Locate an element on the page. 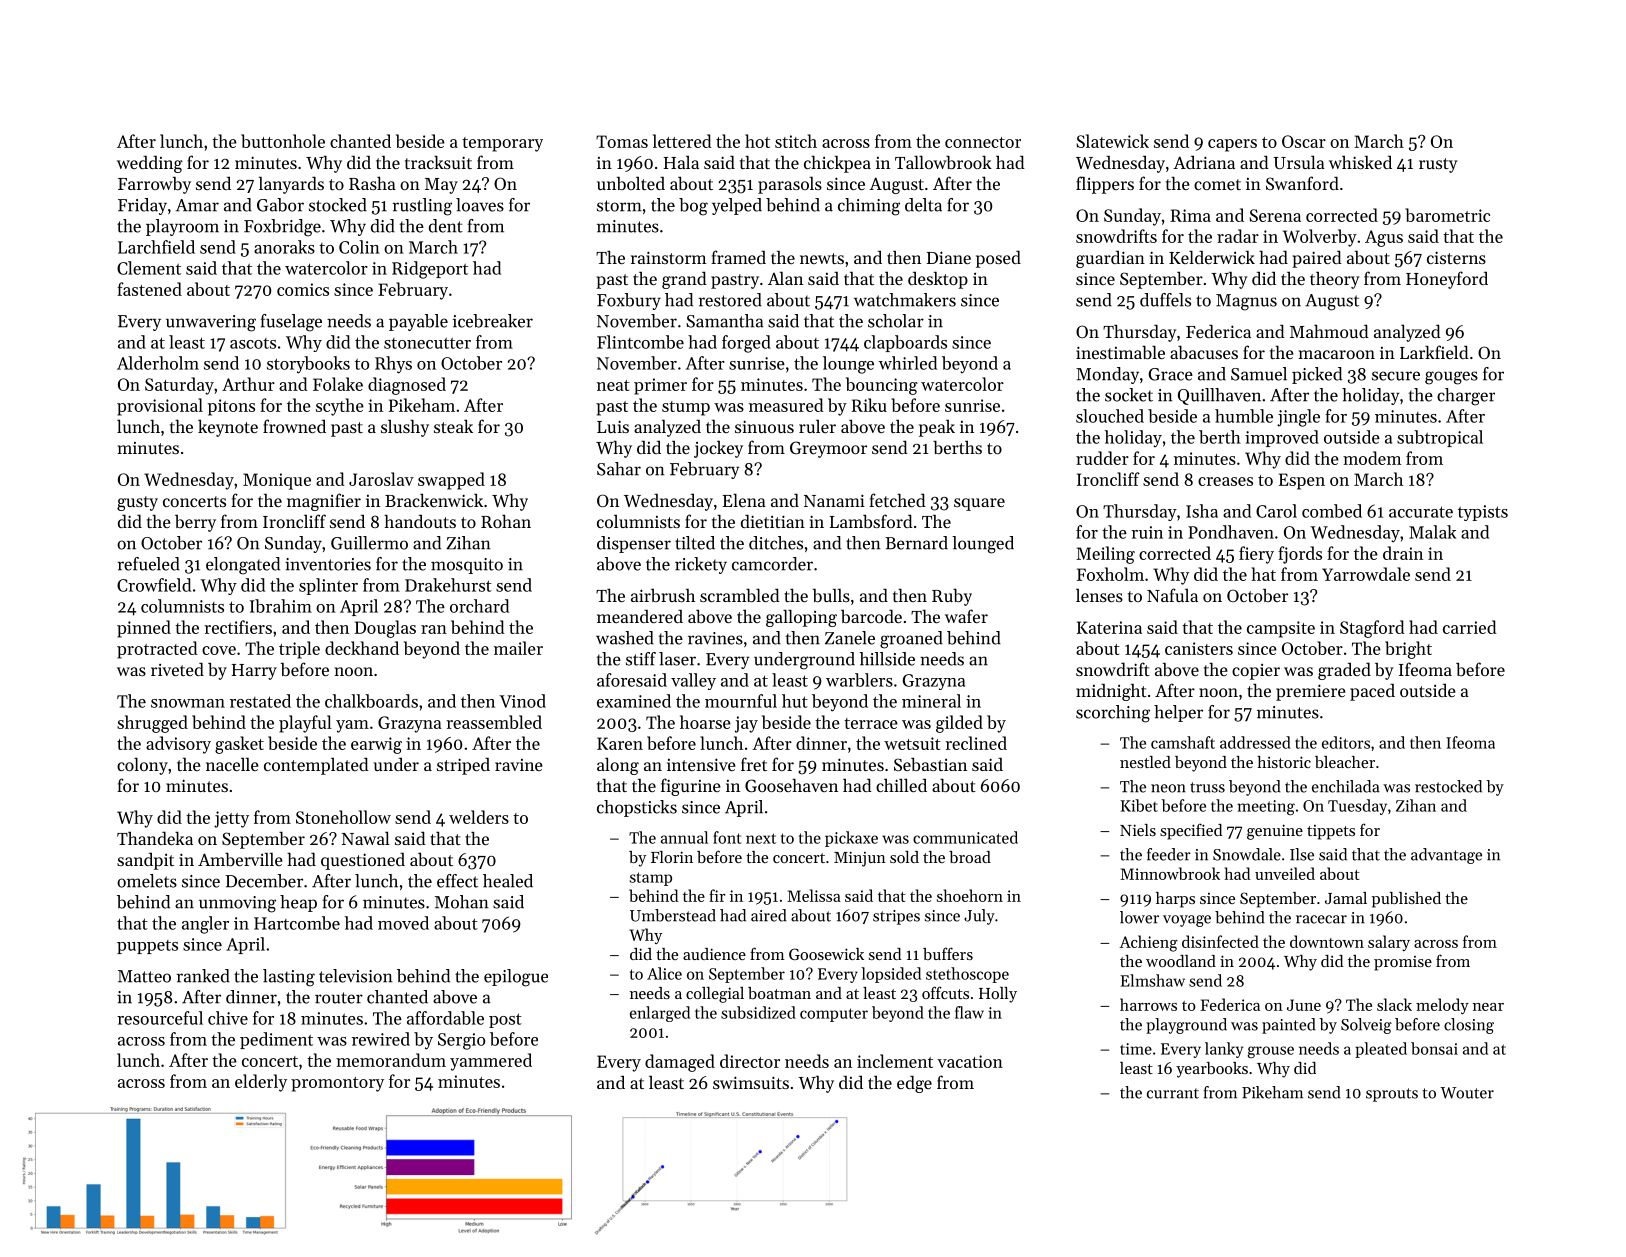 The height and width of the page is (1257, 1626). Kelderwick is located at coordinates (1212, 257).
